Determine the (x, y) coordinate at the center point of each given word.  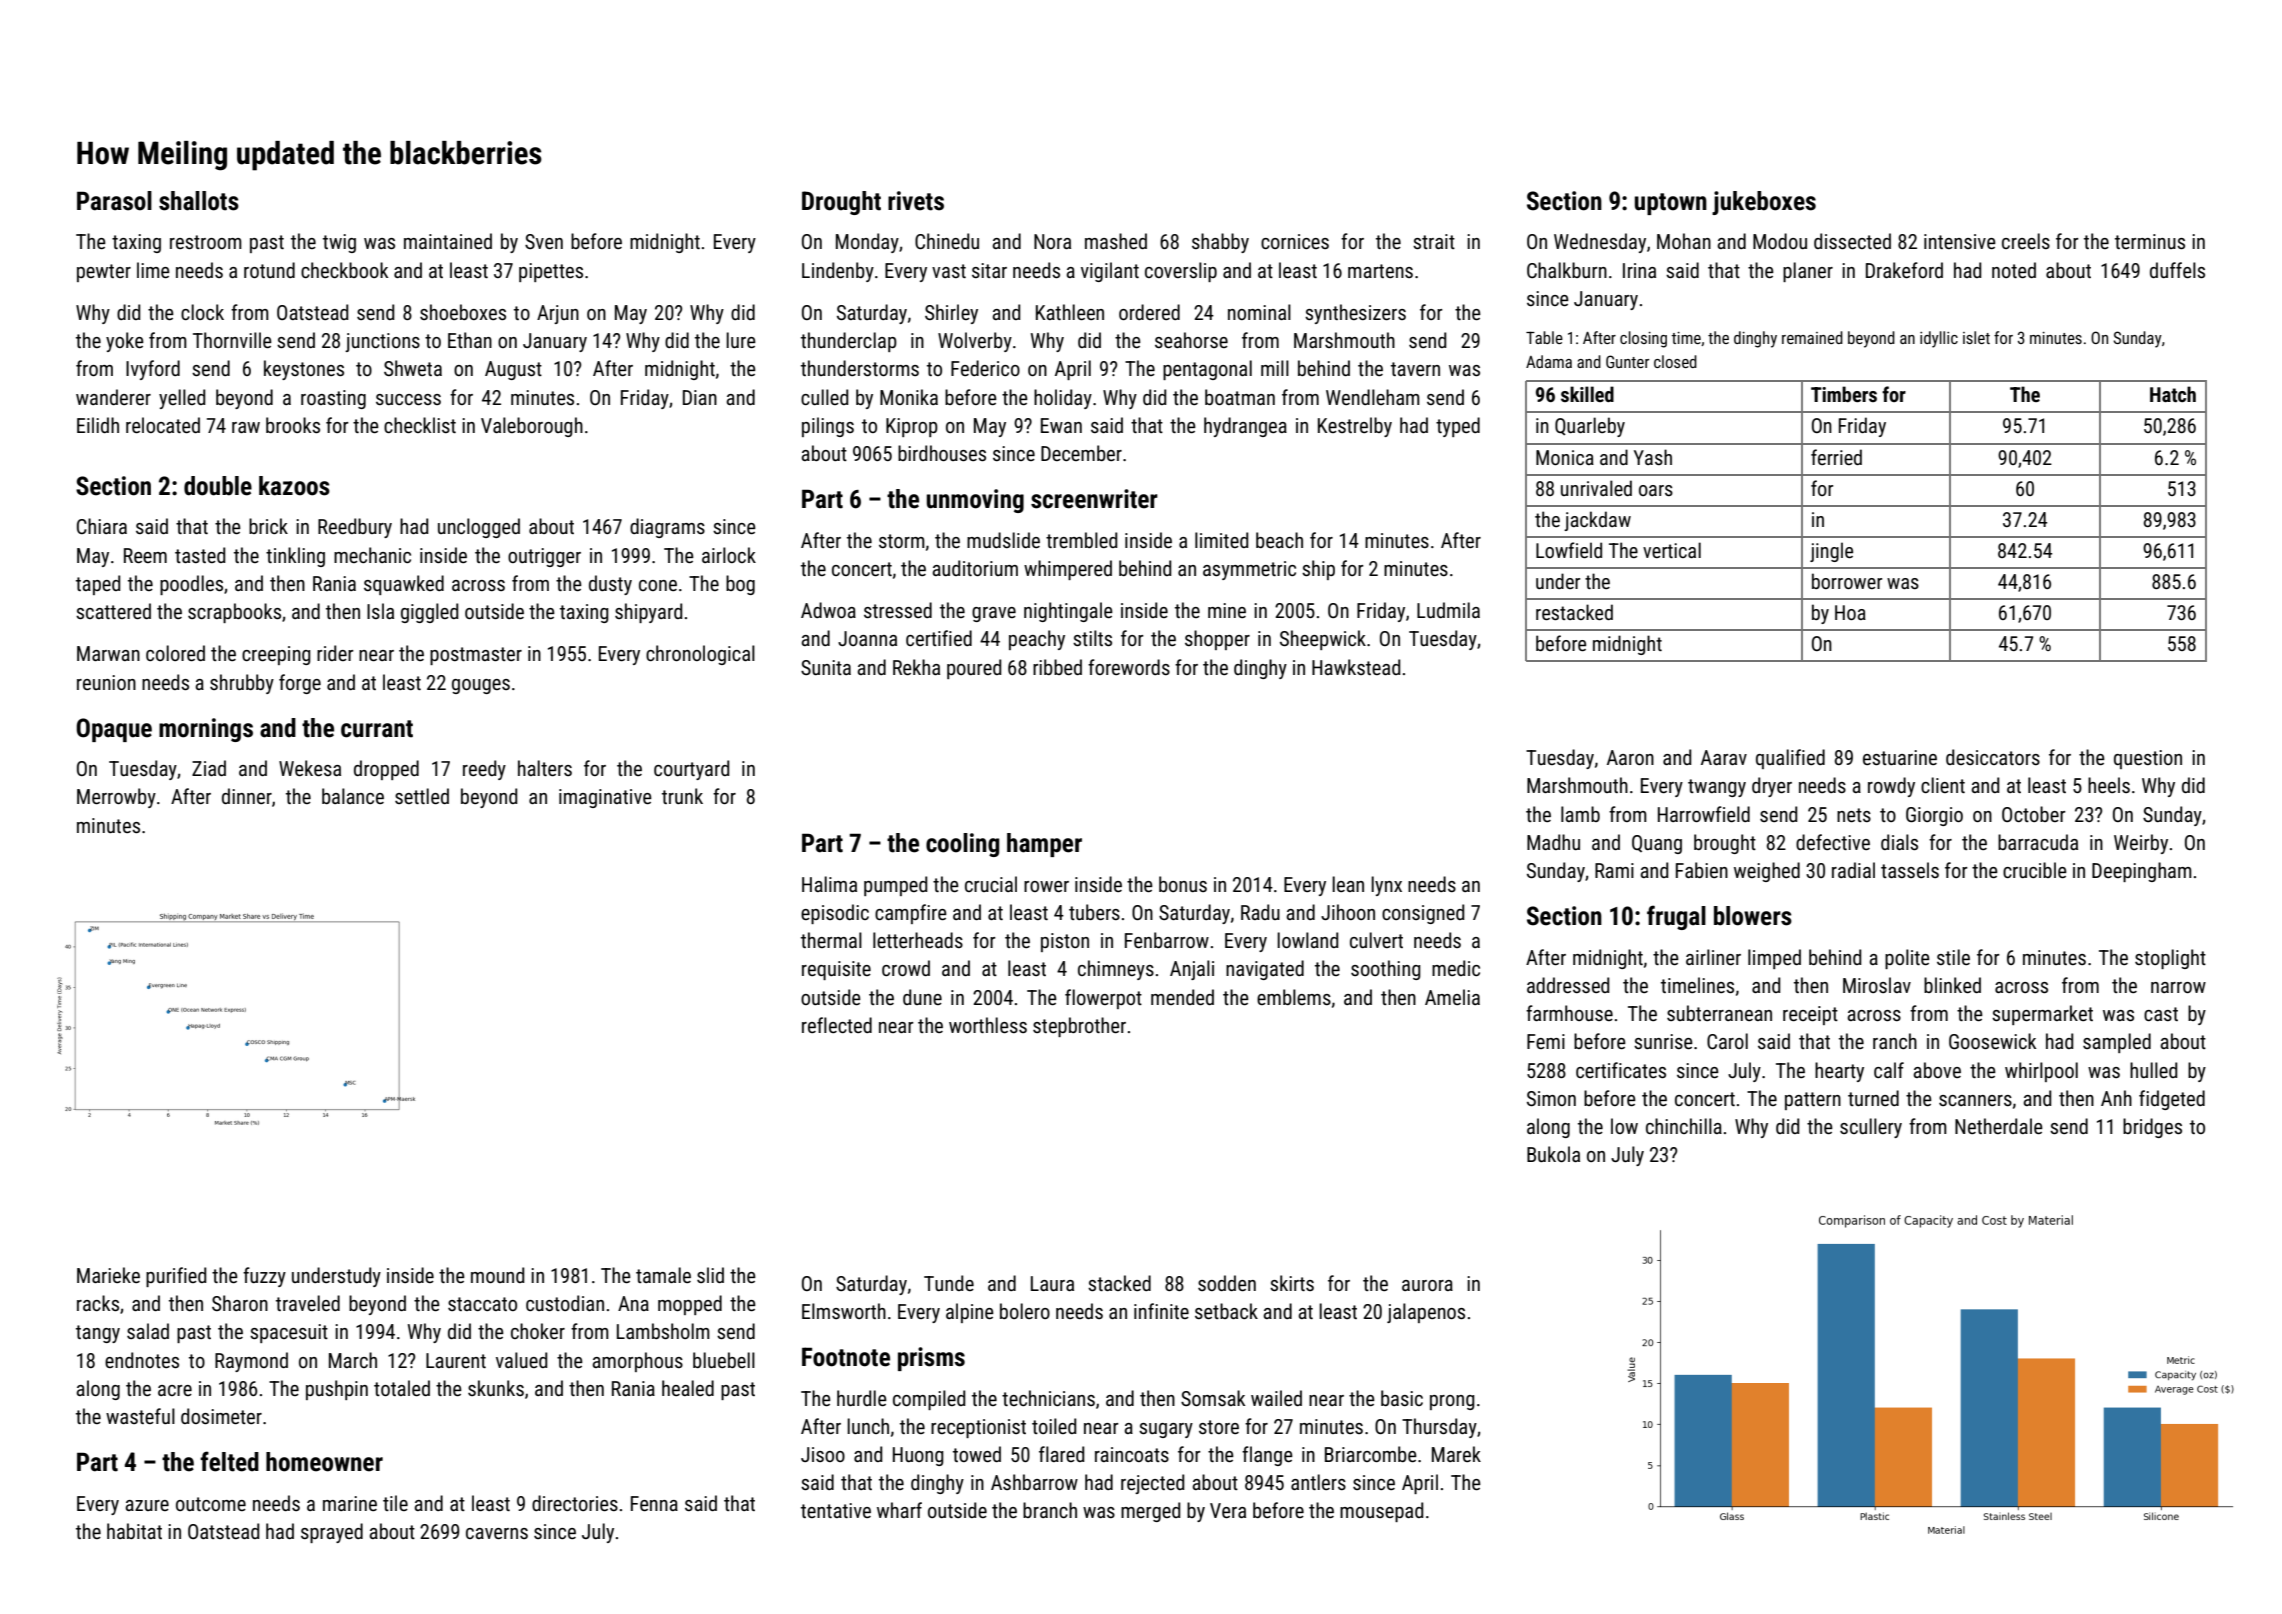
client (1943, 785)
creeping (276, 655)
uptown (1671, 204)
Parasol (114, 201)
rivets (916, 201)
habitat (134, 1531)
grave (994, 614)
